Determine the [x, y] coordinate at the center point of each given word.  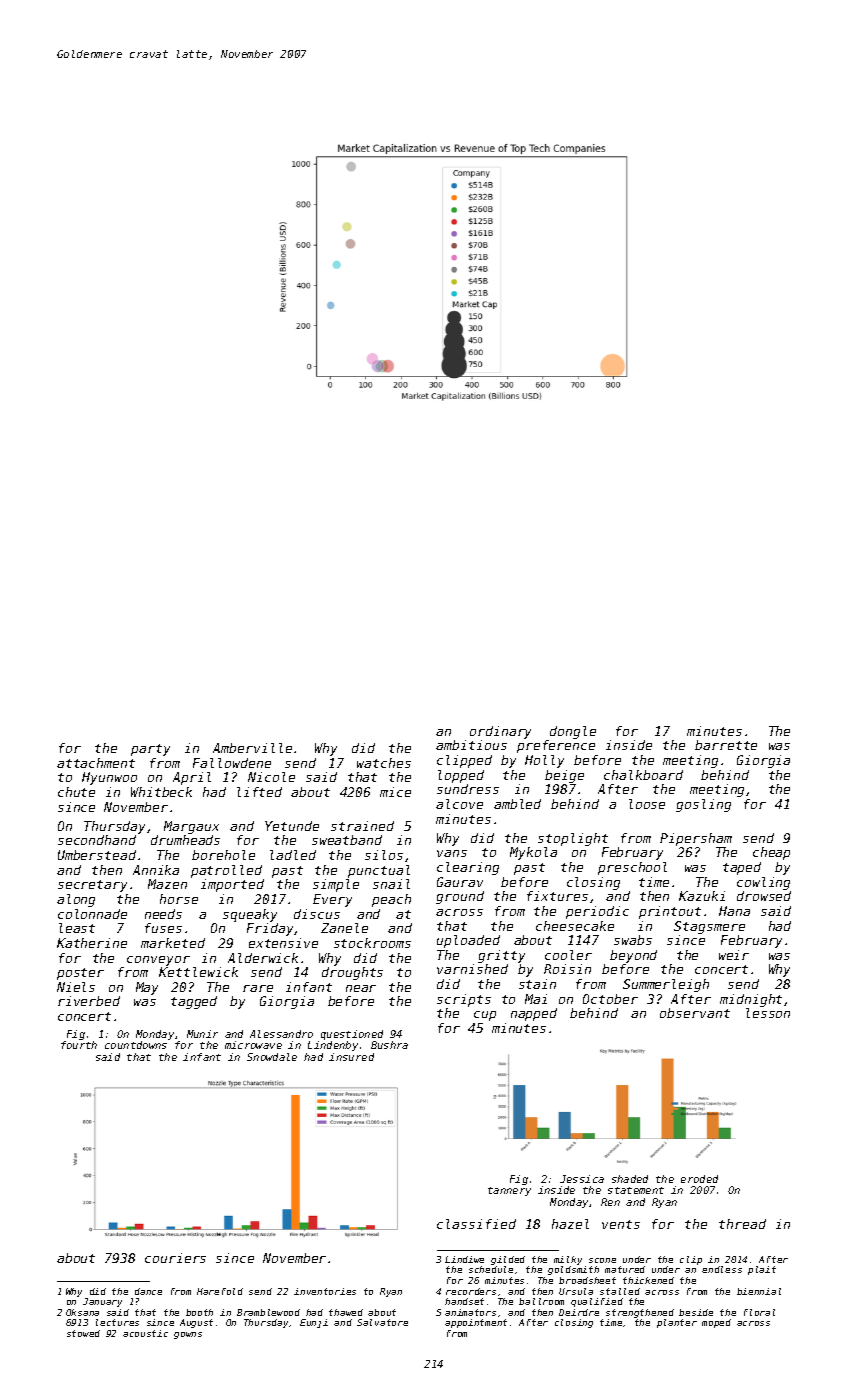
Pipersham [696, 839]
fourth [79, 1045]
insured [351, 1057]
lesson [768, 1013]
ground [460, 897]
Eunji [314, 1323]
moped [716, 1323]
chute [76, 792]
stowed [83, 1333]
